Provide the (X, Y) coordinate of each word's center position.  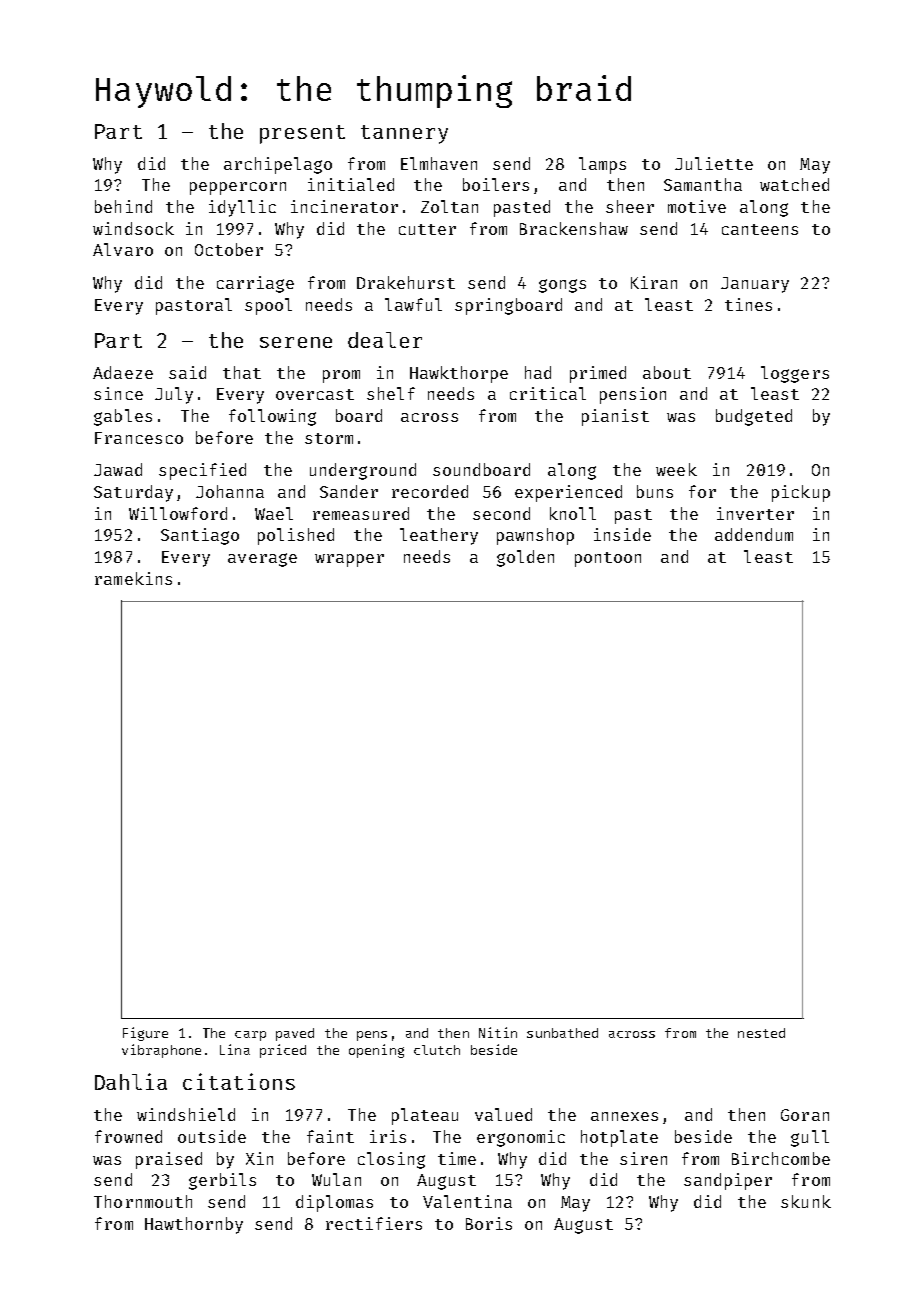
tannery (404, 134)
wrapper (349, 560)
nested (761, 1033)
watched (794, 184)
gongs (562, 286)
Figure (145, 1034)
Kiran (654, 282)
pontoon (608, 559)
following (272, 417)
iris (388, 1136)
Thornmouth (143, 1201)
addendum (754, 534)
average (262, 560)
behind (123, 206)
